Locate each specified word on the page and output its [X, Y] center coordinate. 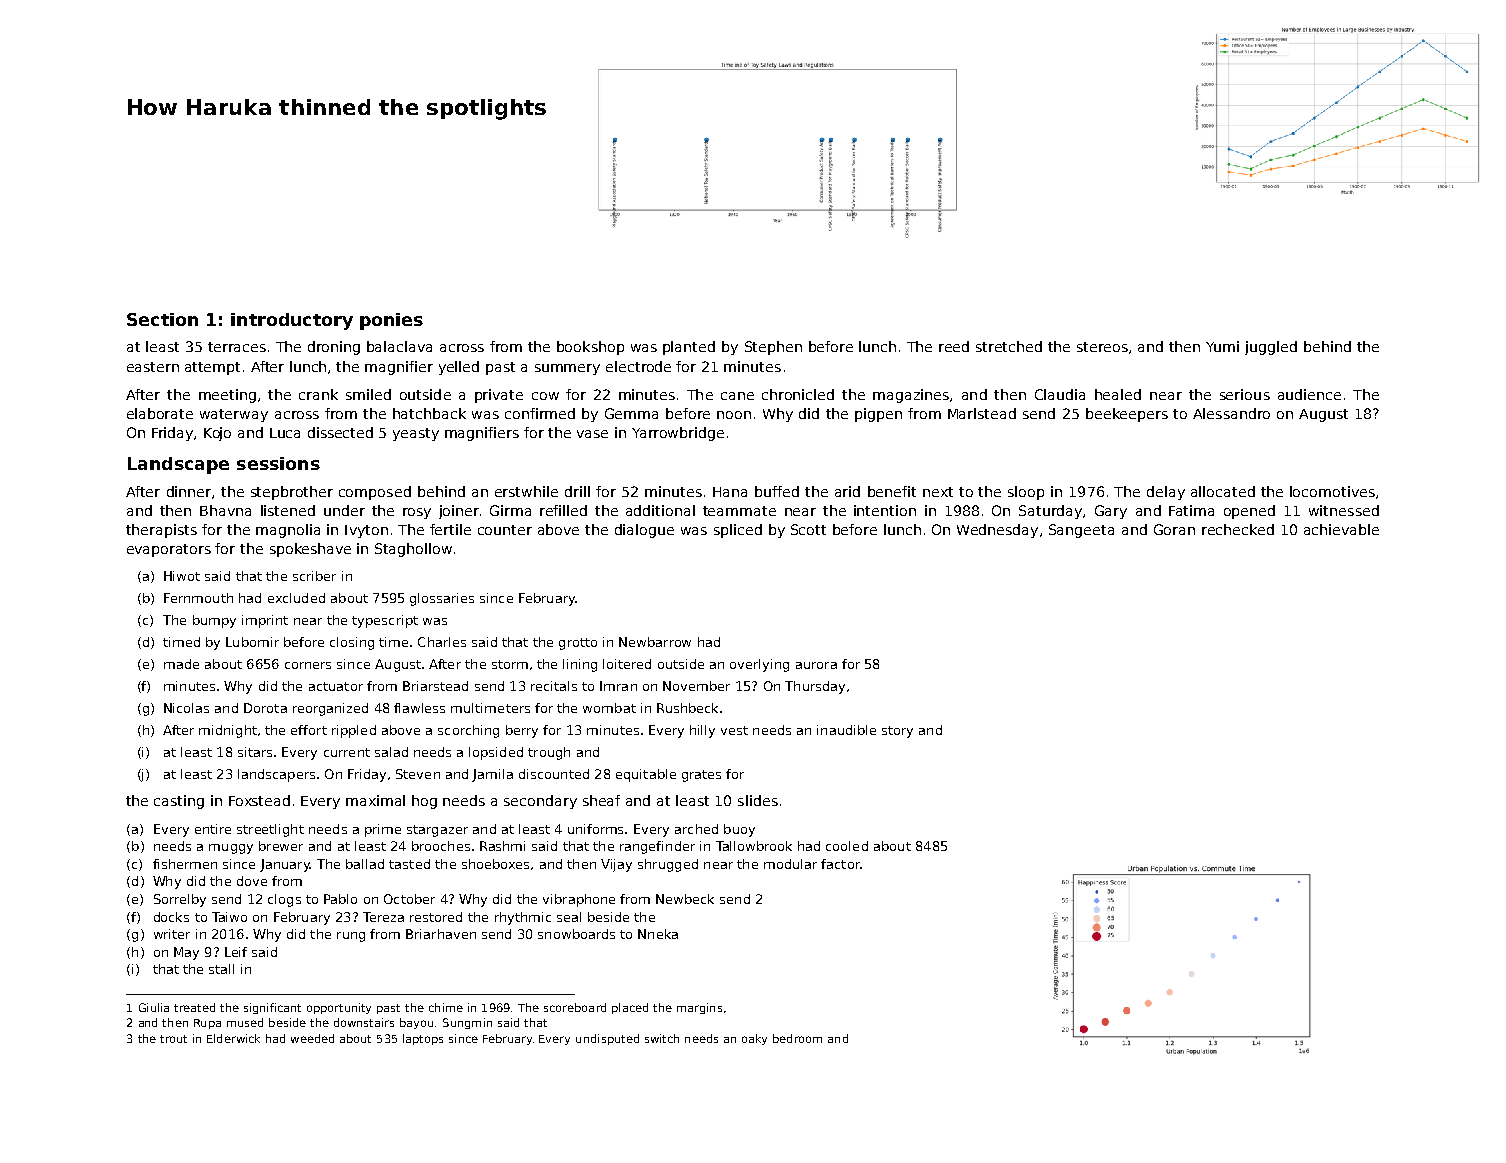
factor [840, 864]
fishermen [185, 864]
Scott [808, 529]
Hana [730, 492]
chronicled [798, 394]
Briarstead [435, 686]
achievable [1341, 529]
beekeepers [1127, 415]
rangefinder [657, 847]
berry [522, 731]
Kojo [217, 434]
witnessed [1344, 510]
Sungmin [467, 1023]
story [897, 732]
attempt [212, 368]
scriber [314, 576]
